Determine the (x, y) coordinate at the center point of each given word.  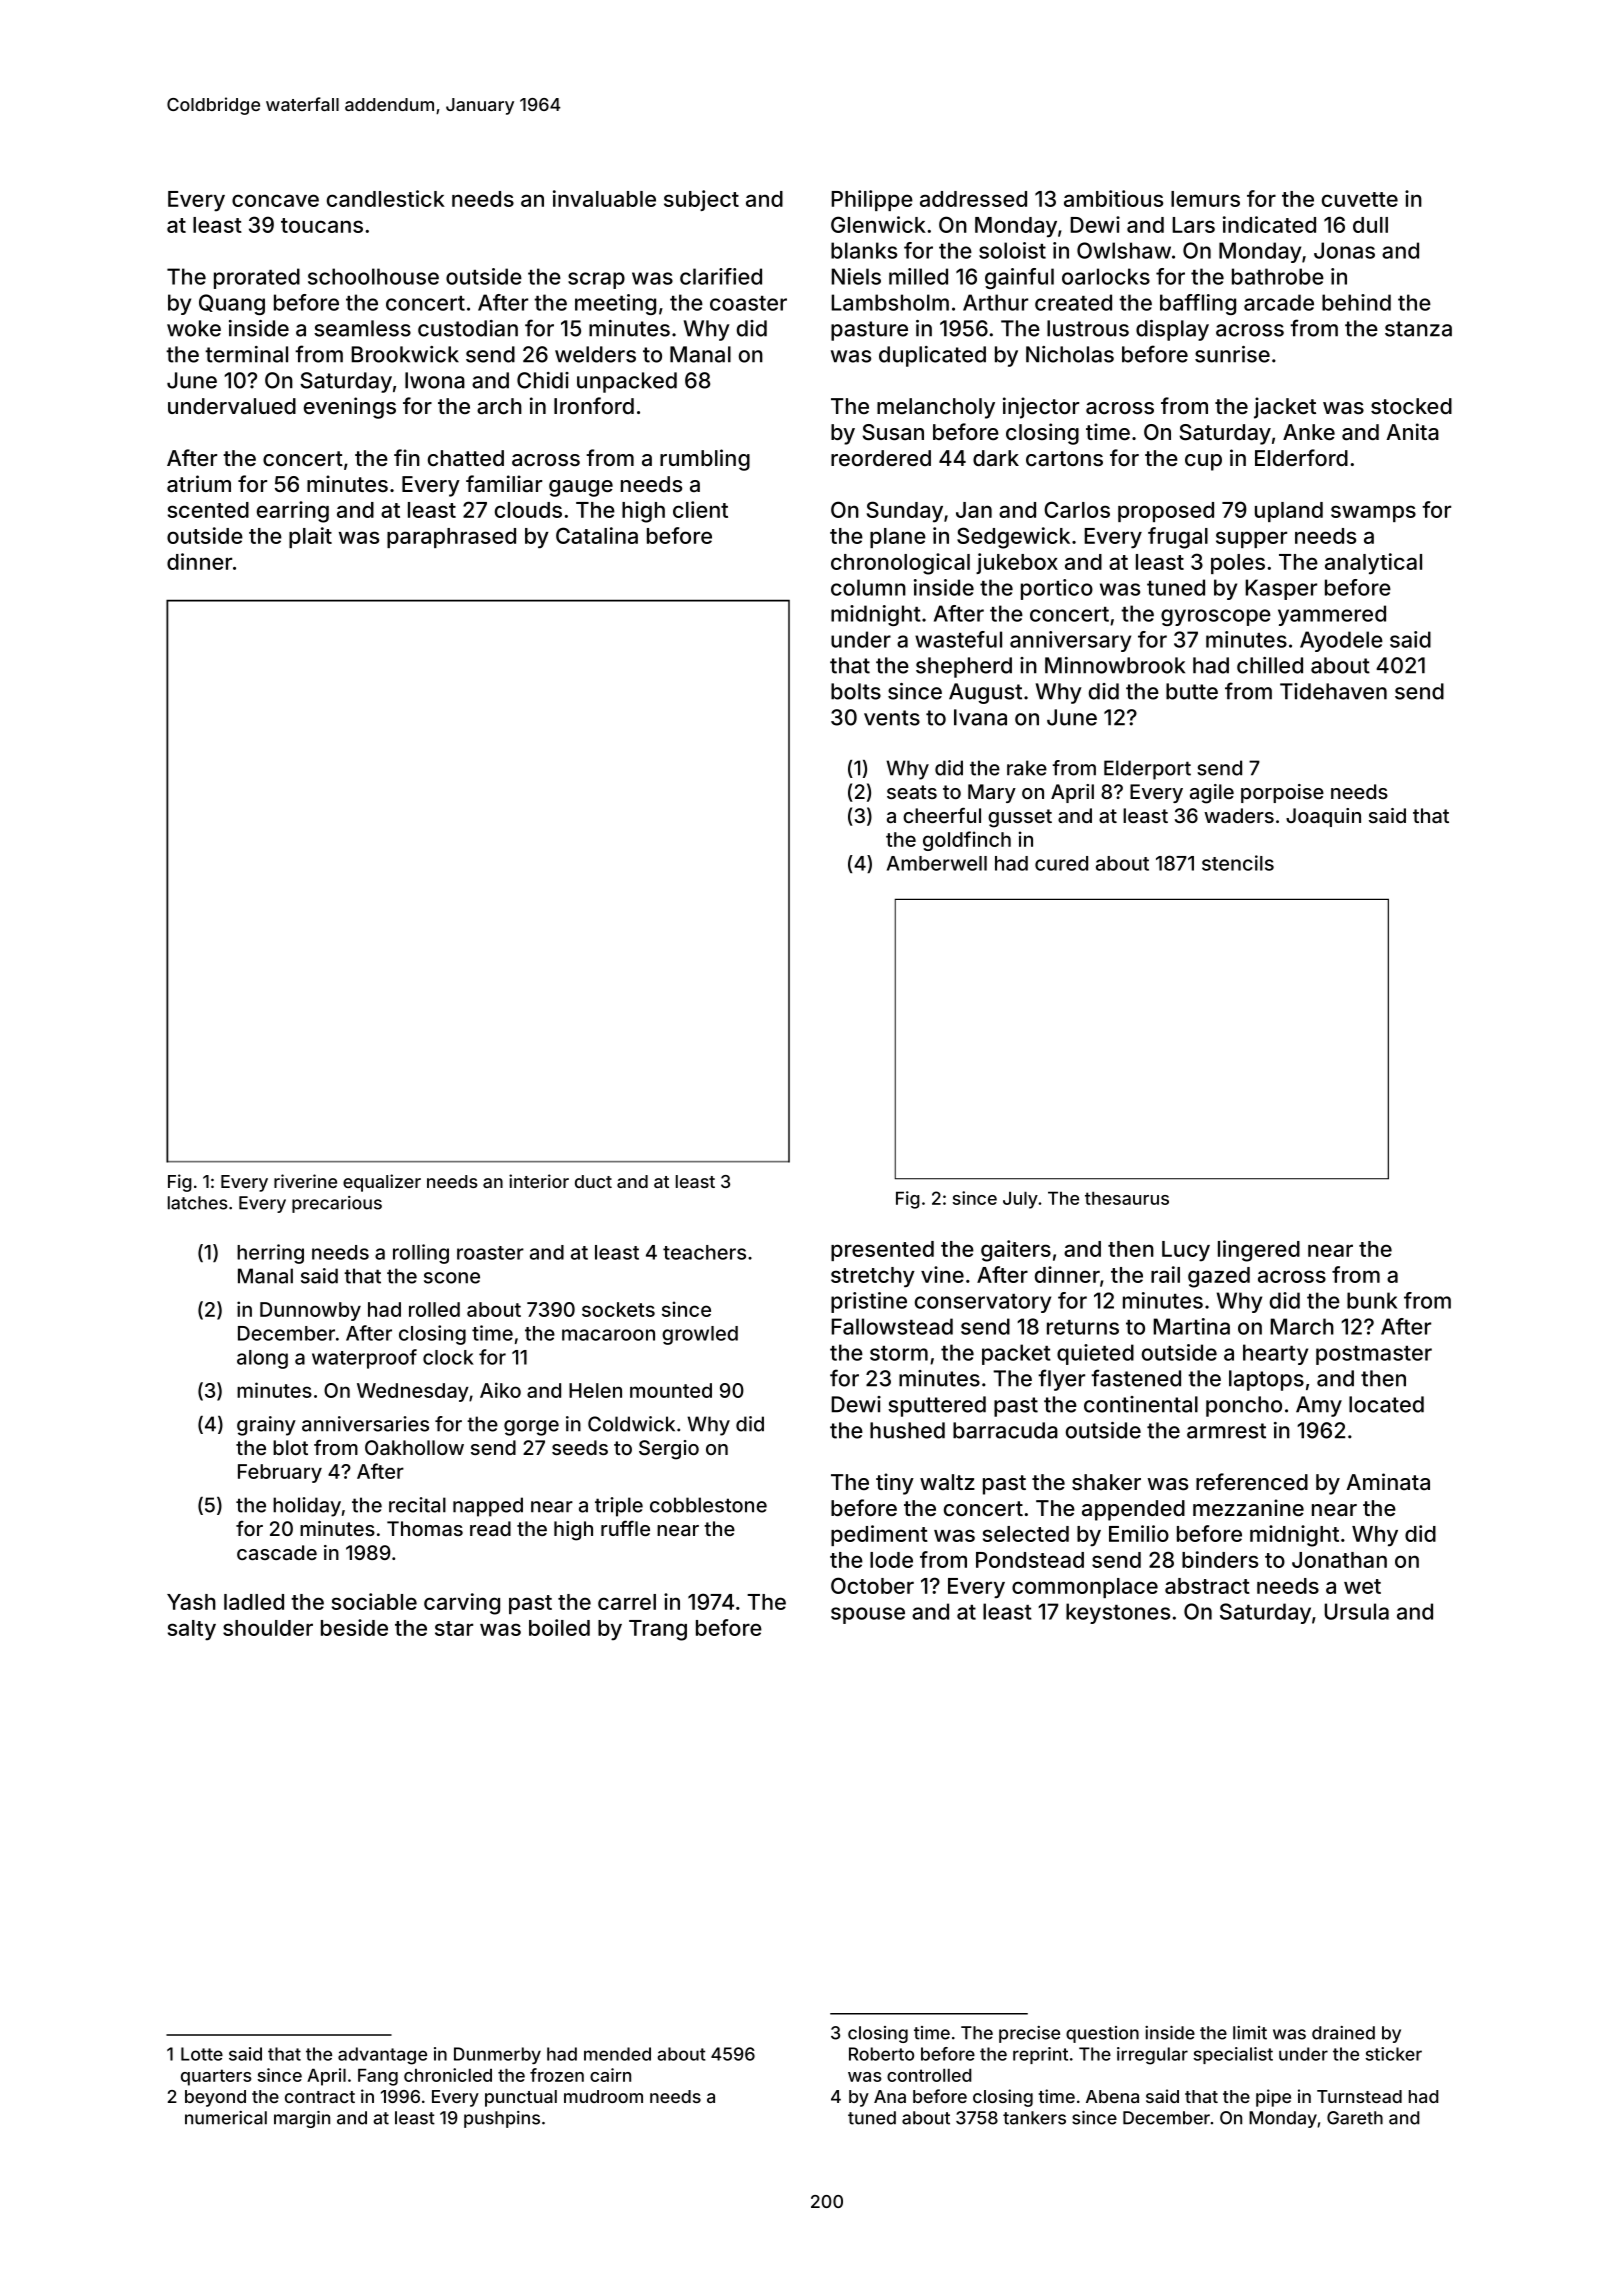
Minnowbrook (1115, 665)
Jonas (1344, 250)
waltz (947, 1482)
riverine (305, 1181)
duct (593, 1181)
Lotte (202, 2054)
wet (1362, 1586)
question (1102, 2034)
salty (192, 1630)
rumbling (705, 460)
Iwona (435, 380)
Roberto (881, 2054)
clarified (721, 276)
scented (208, 510)
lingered (1259, 1251)
